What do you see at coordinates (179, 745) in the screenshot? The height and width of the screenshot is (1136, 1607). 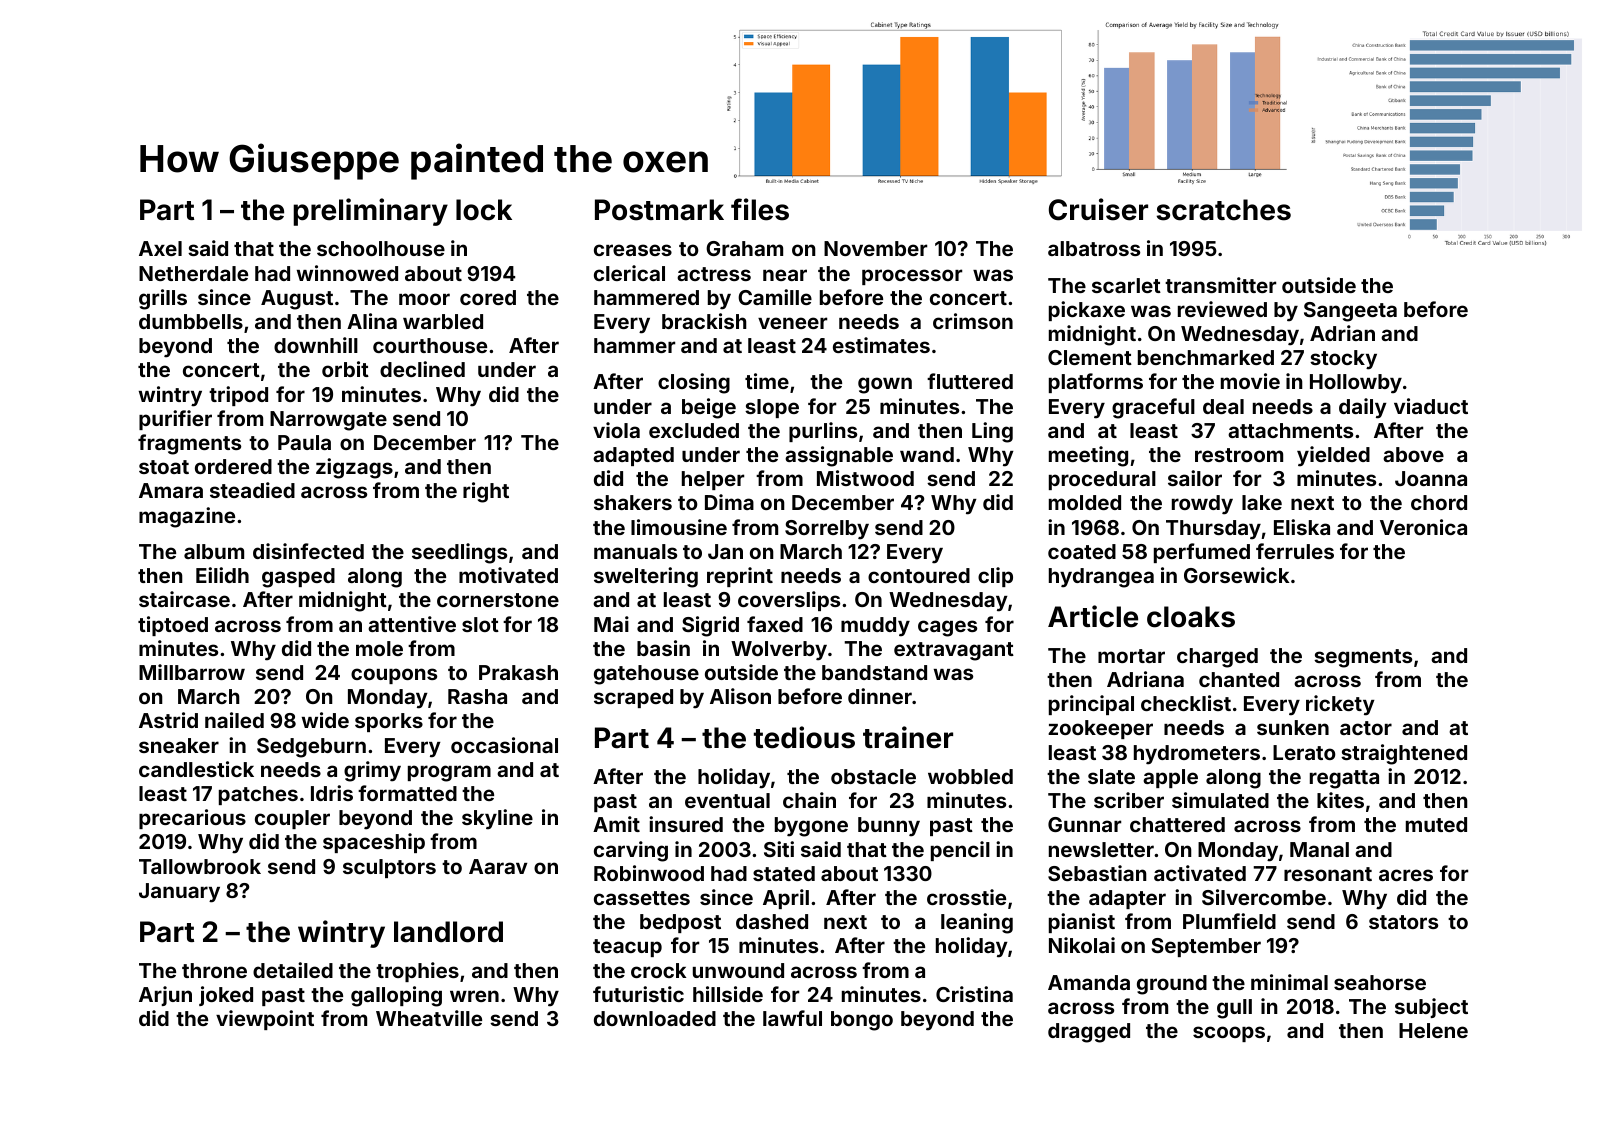 I see `sneaker` at bounding box center [179, 745].
